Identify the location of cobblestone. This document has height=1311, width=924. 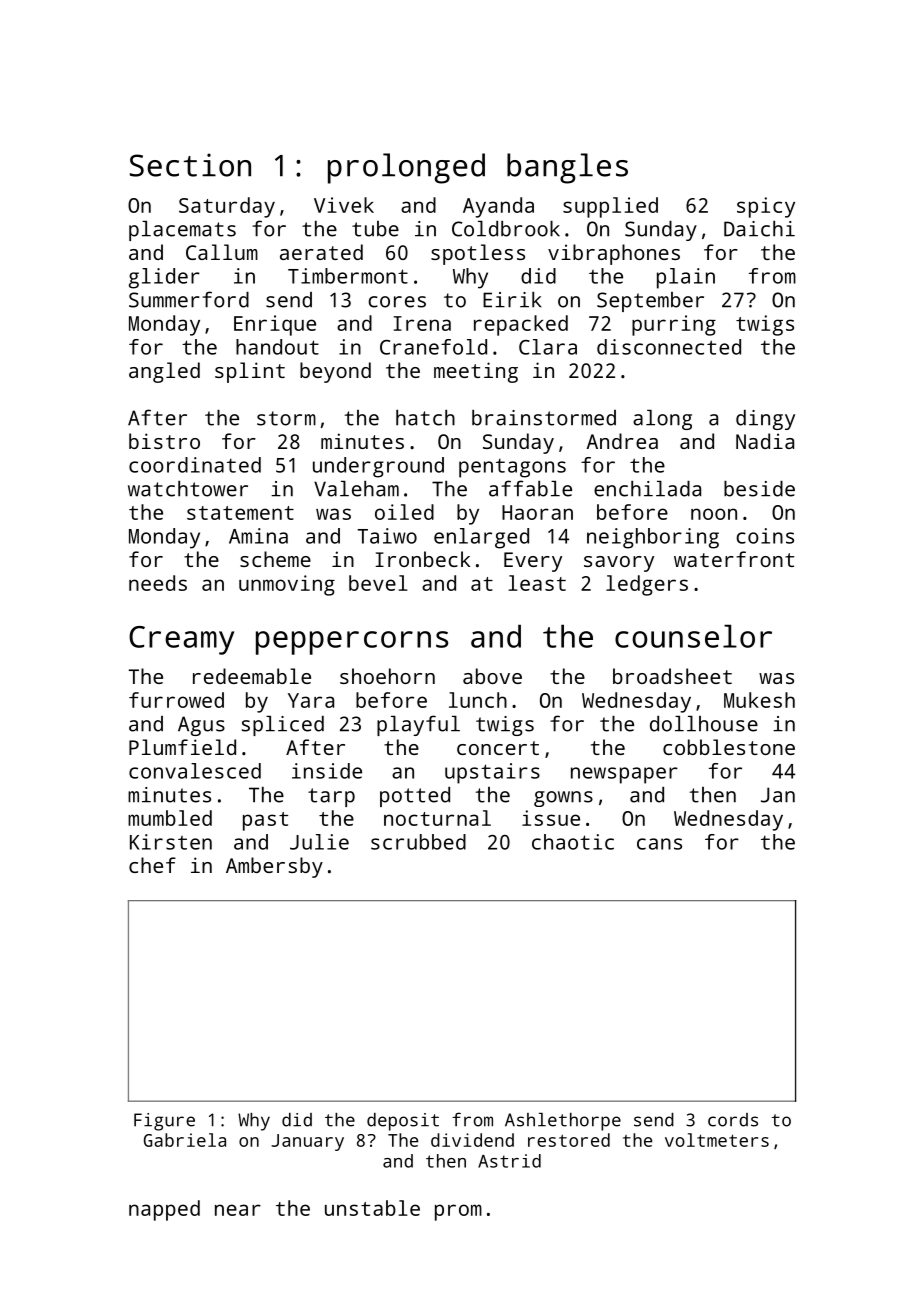
(729, 747).
